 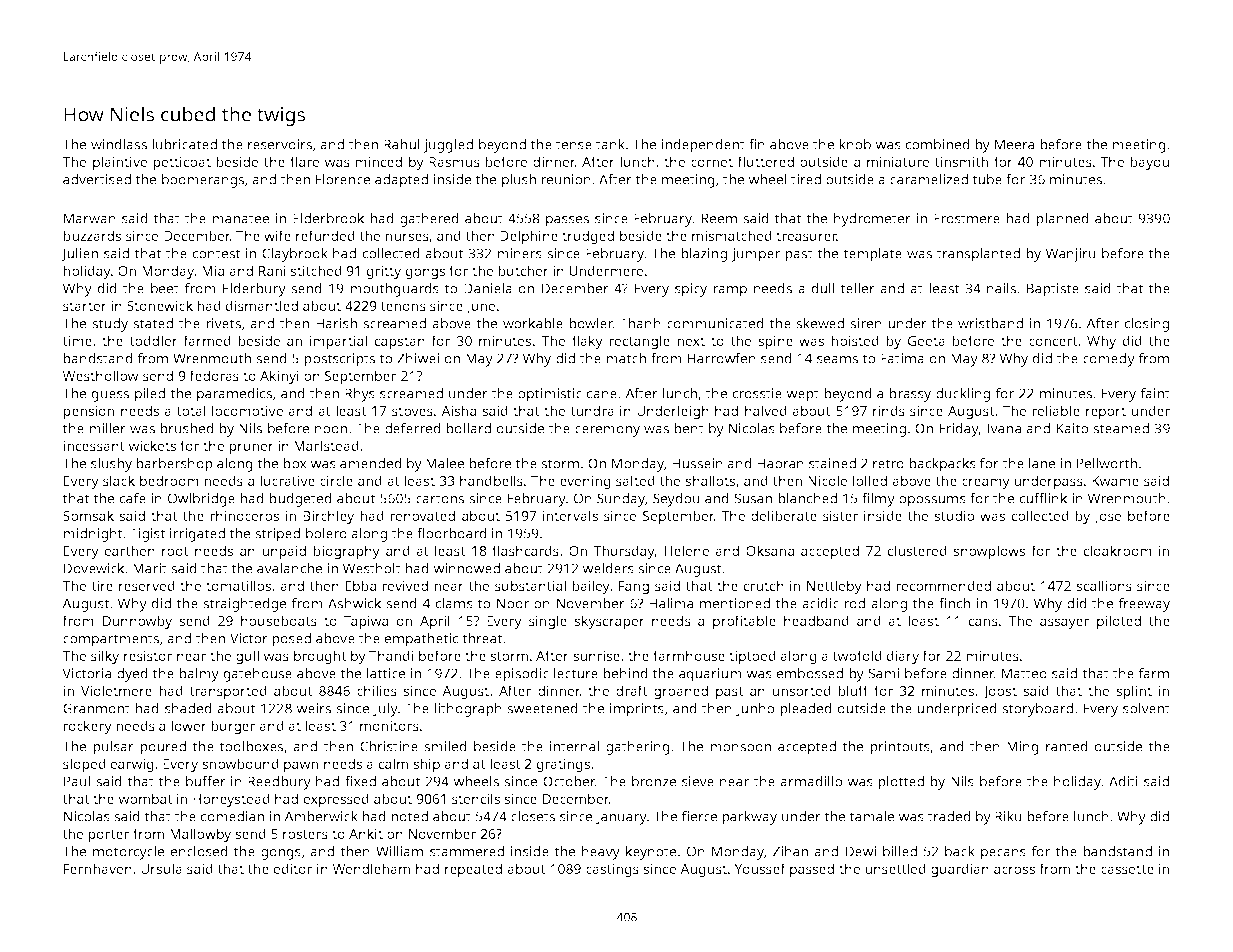 What do you see at coordinates (533, 323) in the screenshot?
I see `workable` at bounding box center [533, 323].
